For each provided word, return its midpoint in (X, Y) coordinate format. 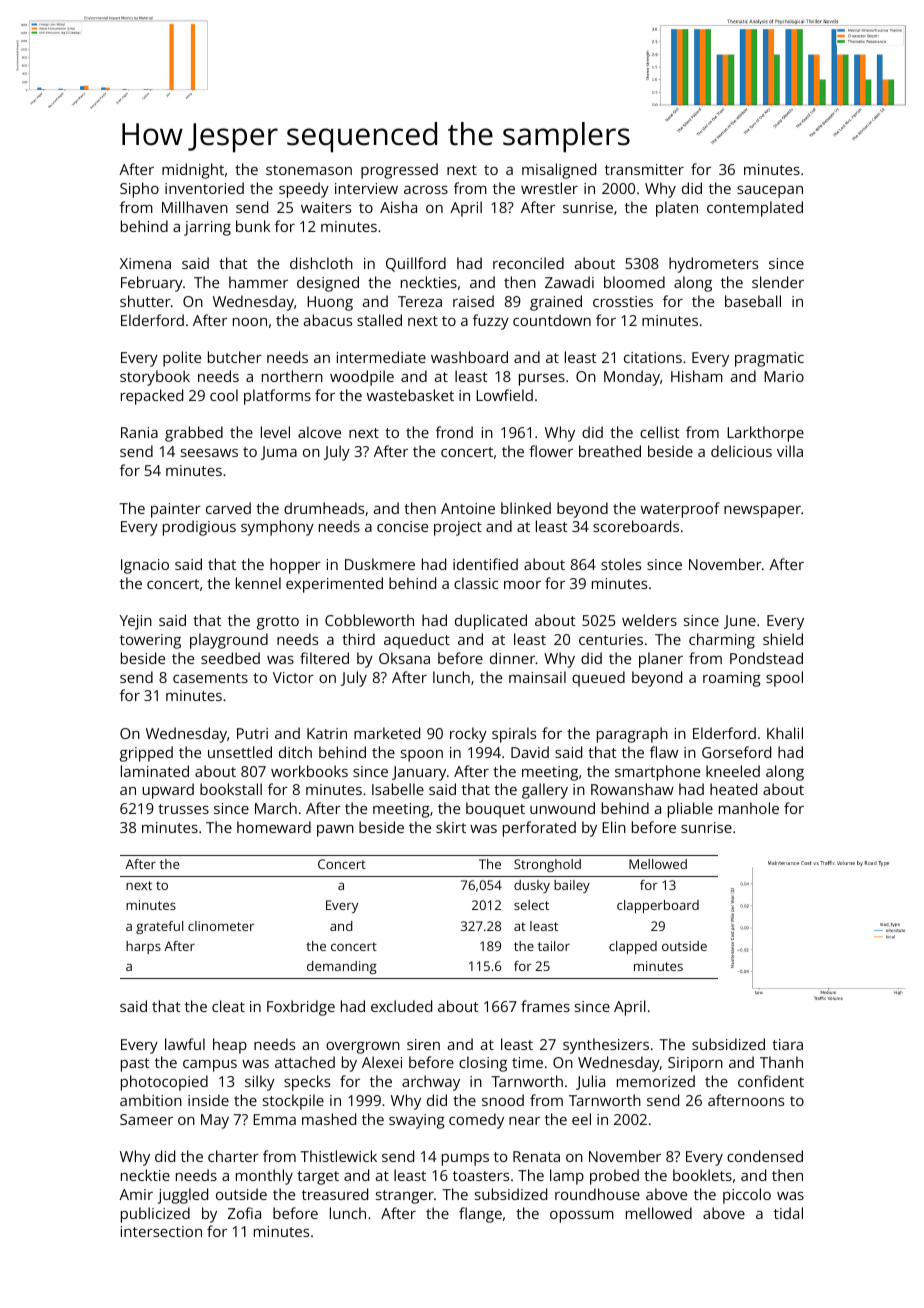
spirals (514, 735)
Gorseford (736, 752)
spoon (422, 756)
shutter (145, 301)
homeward (274, 827)
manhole (749, 808)
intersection (161, 1231)
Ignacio (145, 566)
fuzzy (491, 322)
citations (653, 357)
